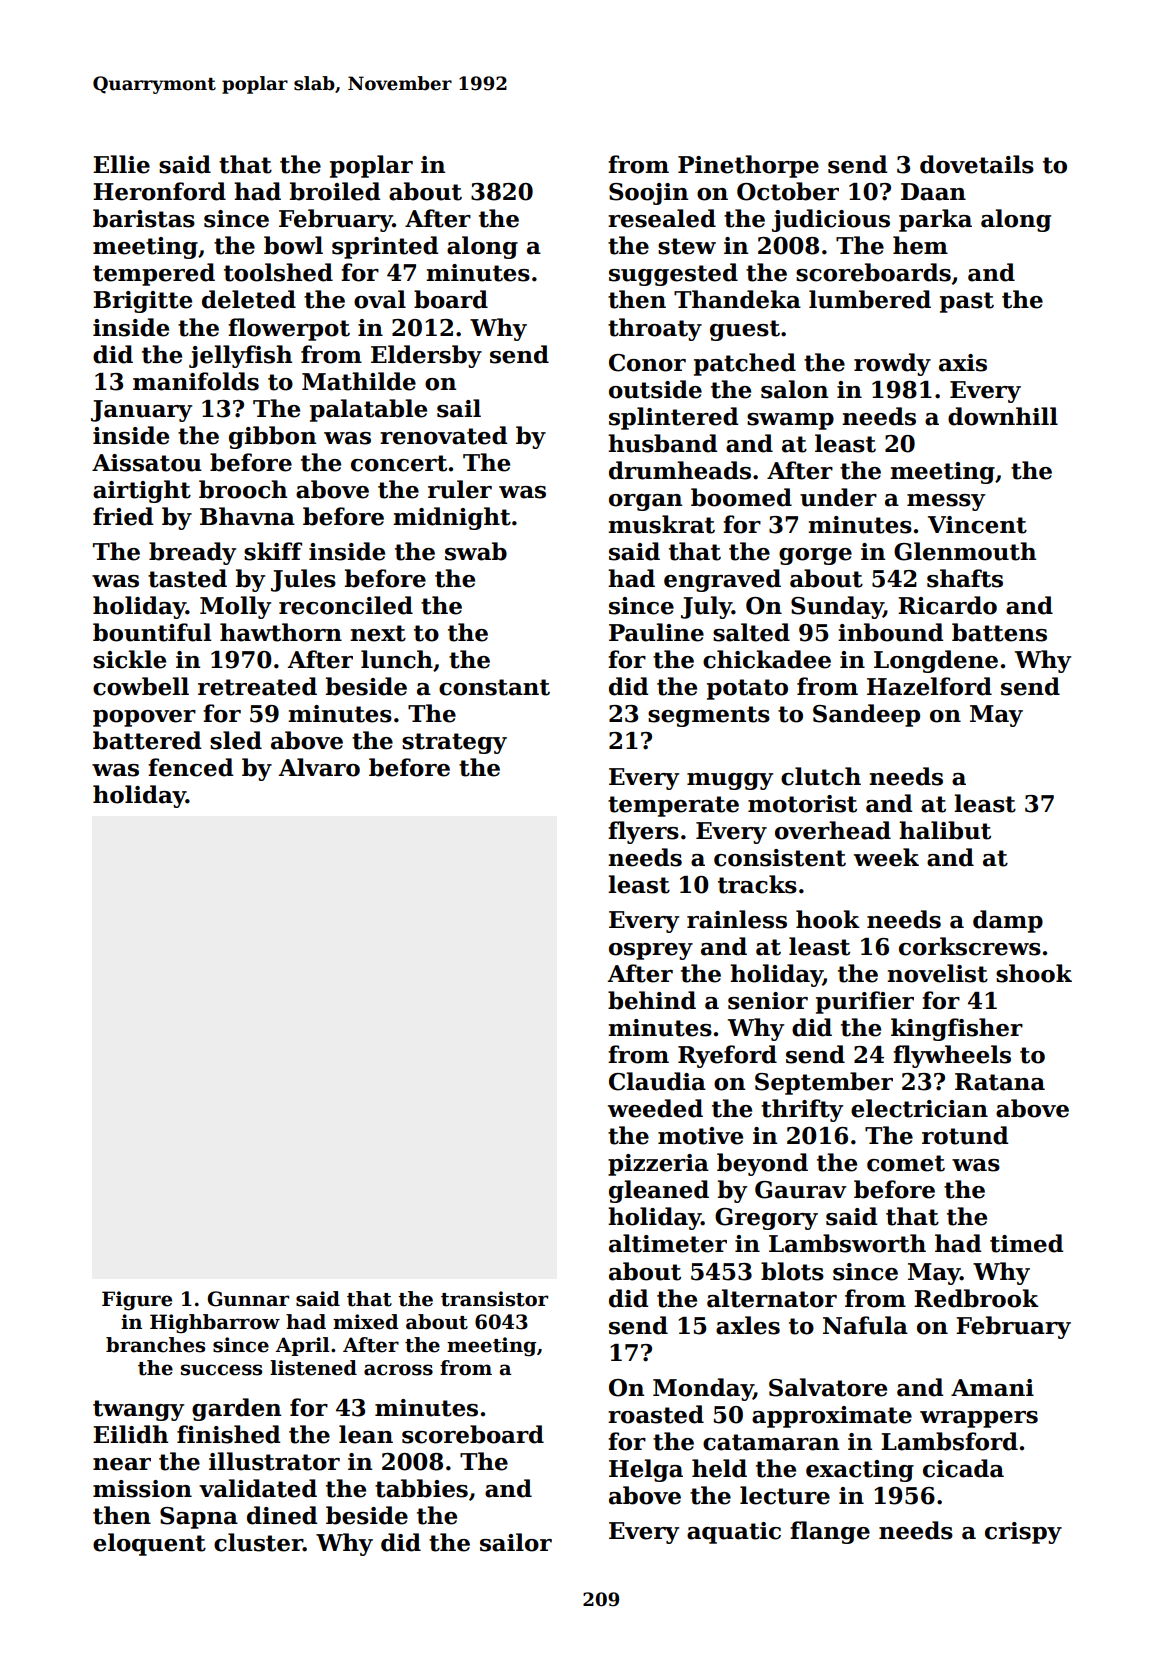 The height and width of the image is (1654, 1165). What do you see at coordinates (190, 767) in the image?
I see `fenced` at bounding box center [190, 767].
